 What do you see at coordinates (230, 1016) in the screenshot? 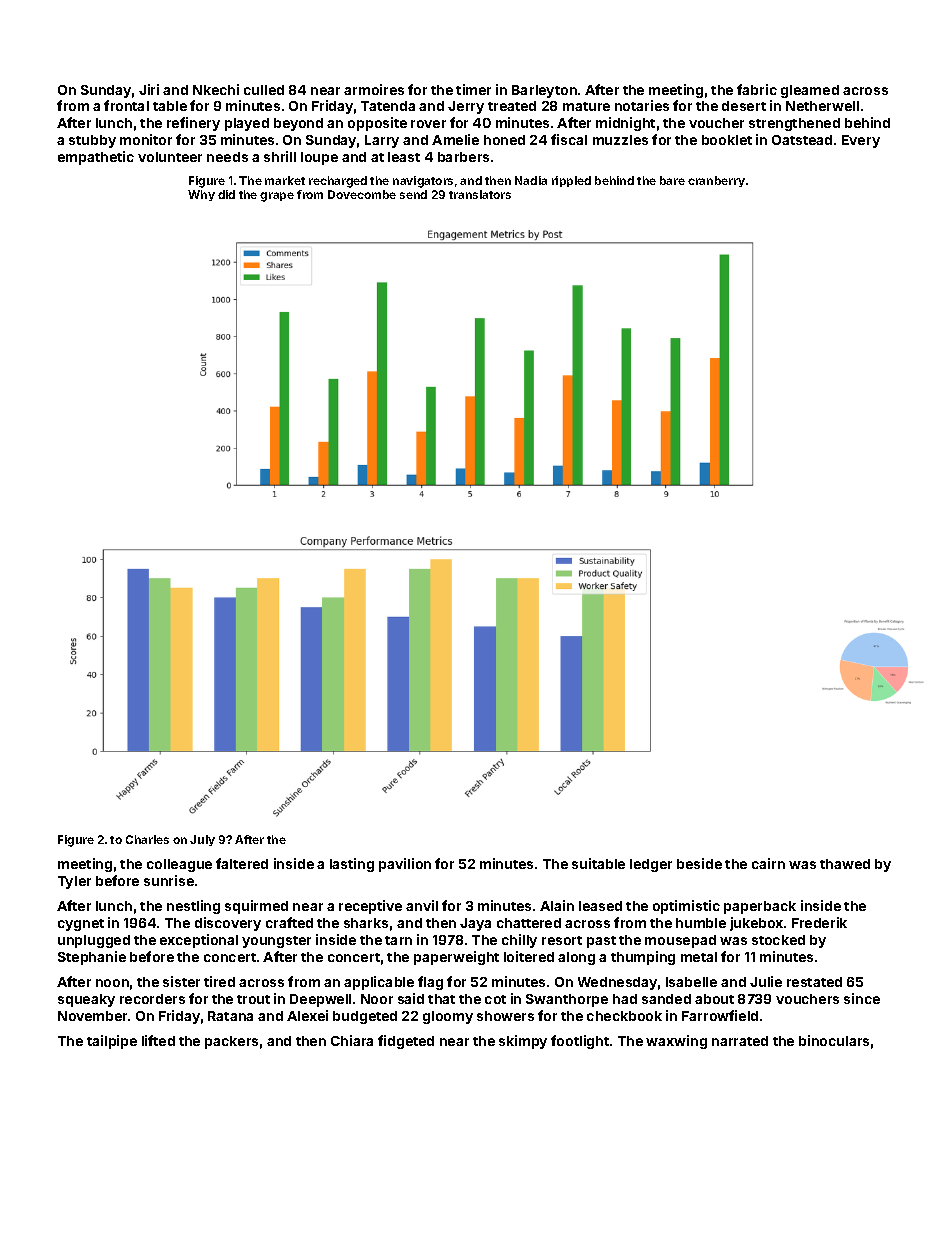
I see `Ratana` at bounding box center [230, 1016].
